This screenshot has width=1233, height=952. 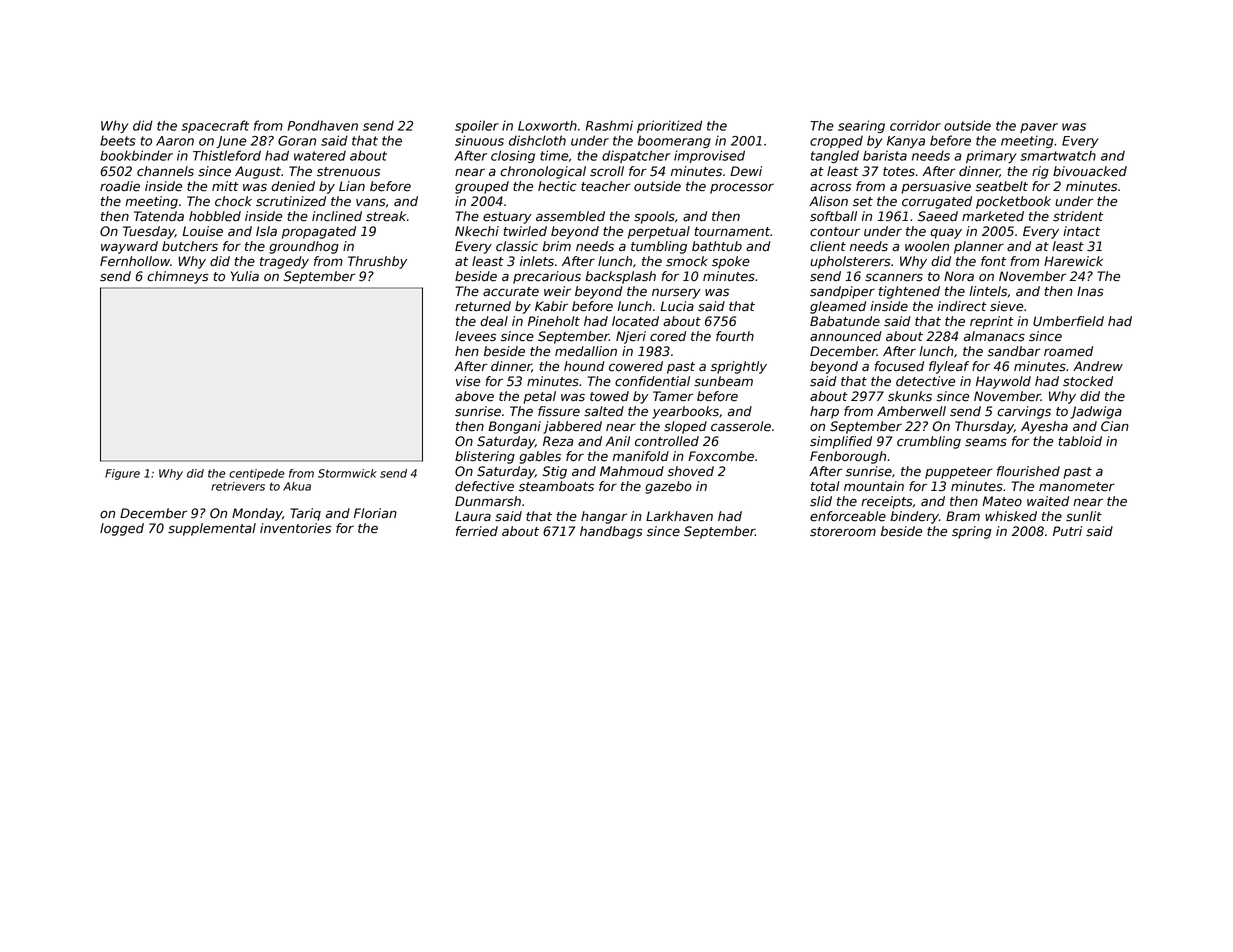 I want to click on tabloid, so click(x=1080, y=441).
